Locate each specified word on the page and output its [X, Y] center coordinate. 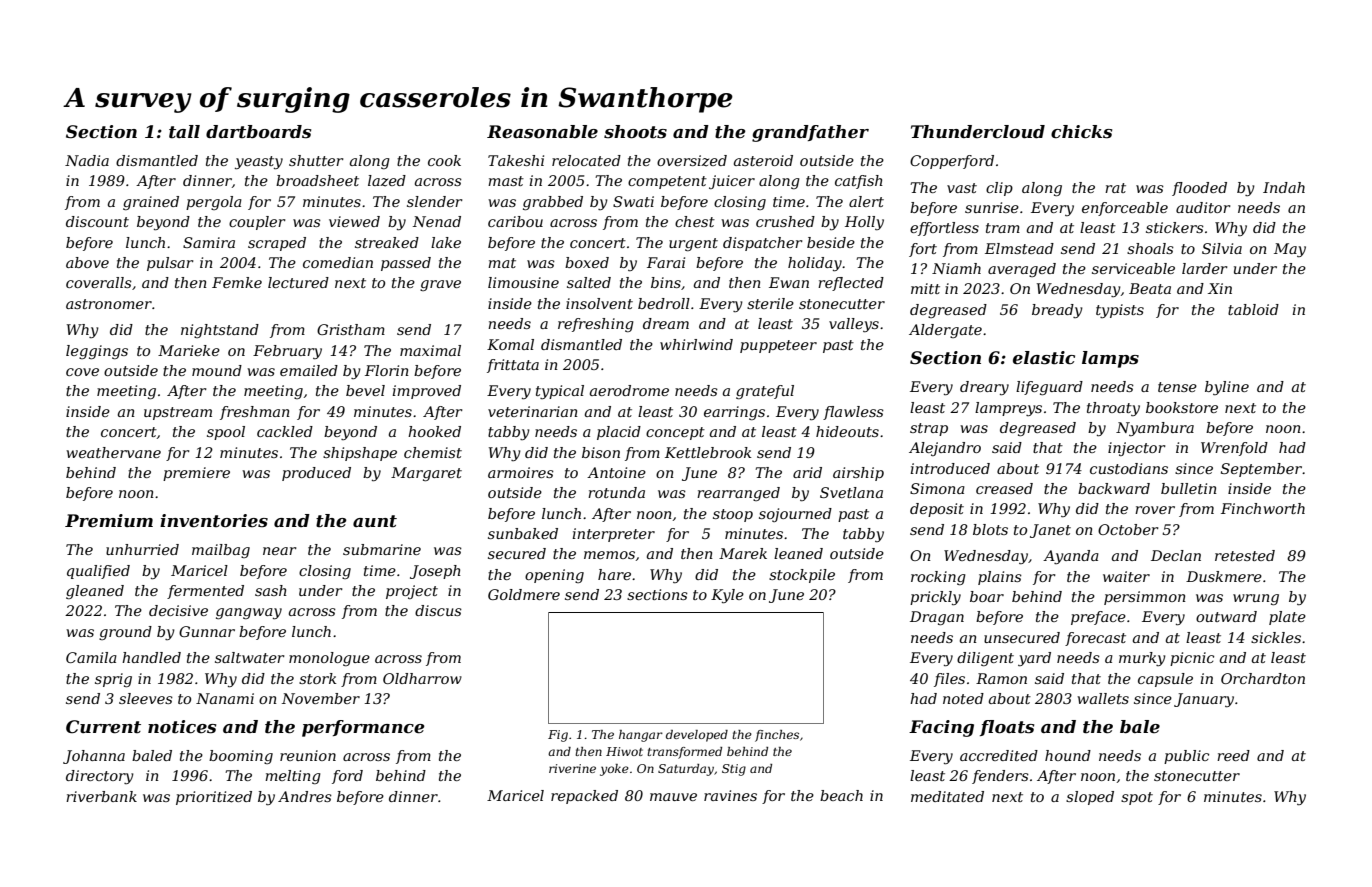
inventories [214, 521]
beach [841, 795]
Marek [743, 553]
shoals [1150, 248]
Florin [387, 370]
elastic [1044, 358]
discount [97, 221]
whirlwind [696, 344]
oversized [692, 161]
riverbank [101, 796]
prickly [935, 598]
